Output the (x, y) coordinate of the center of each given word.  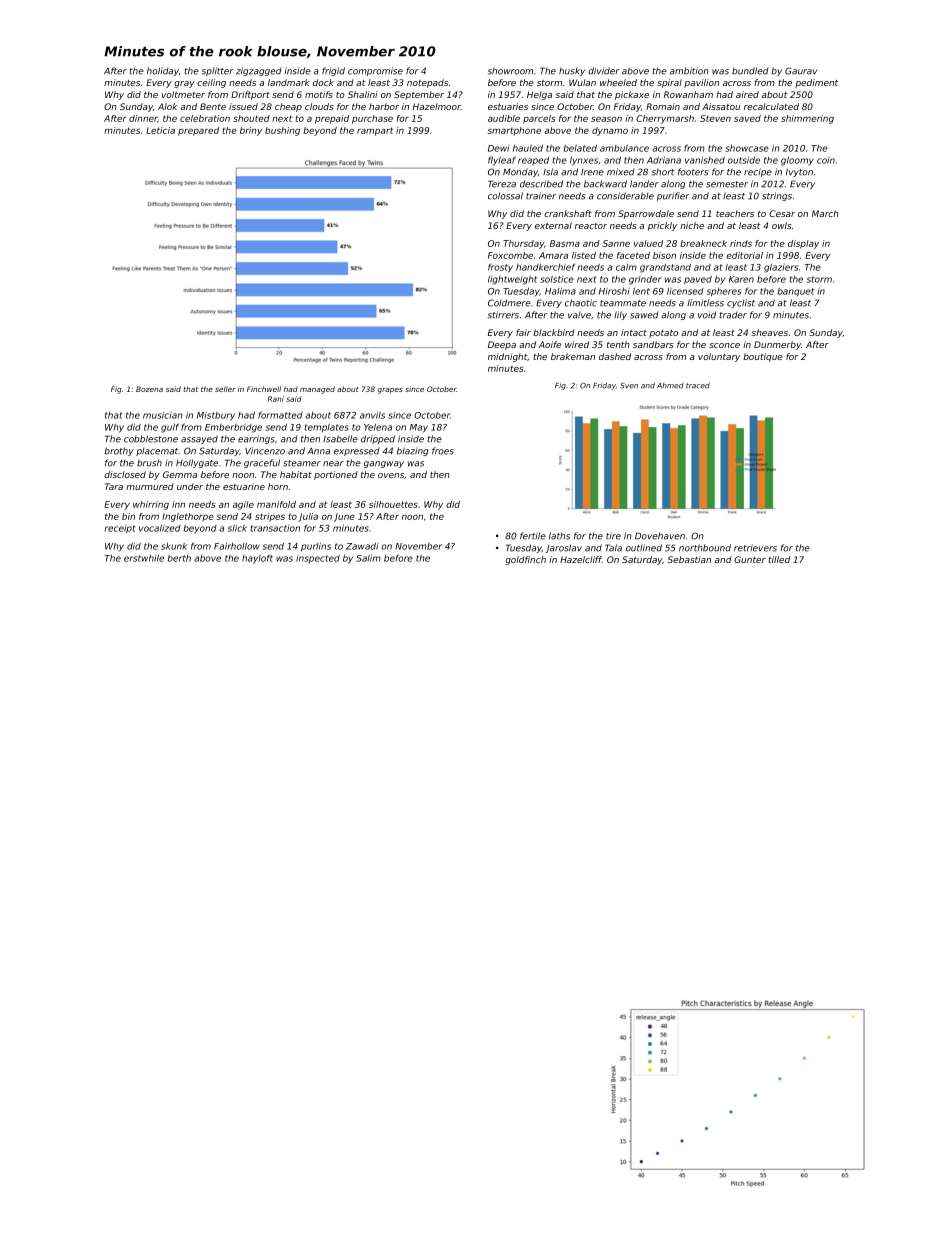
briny (251, 131)
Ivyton (799, 173)
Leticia (160, 130)
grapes (390, 391)
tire (613, 536)
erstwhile (144, 558)
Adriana (664, 160)
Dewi (498, 148)
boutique (763, 357)
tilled (779, 559)
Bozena (149, 389)
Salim (368, 558)
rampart (375, 131)
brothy (119, 451)
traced (698, 385)
